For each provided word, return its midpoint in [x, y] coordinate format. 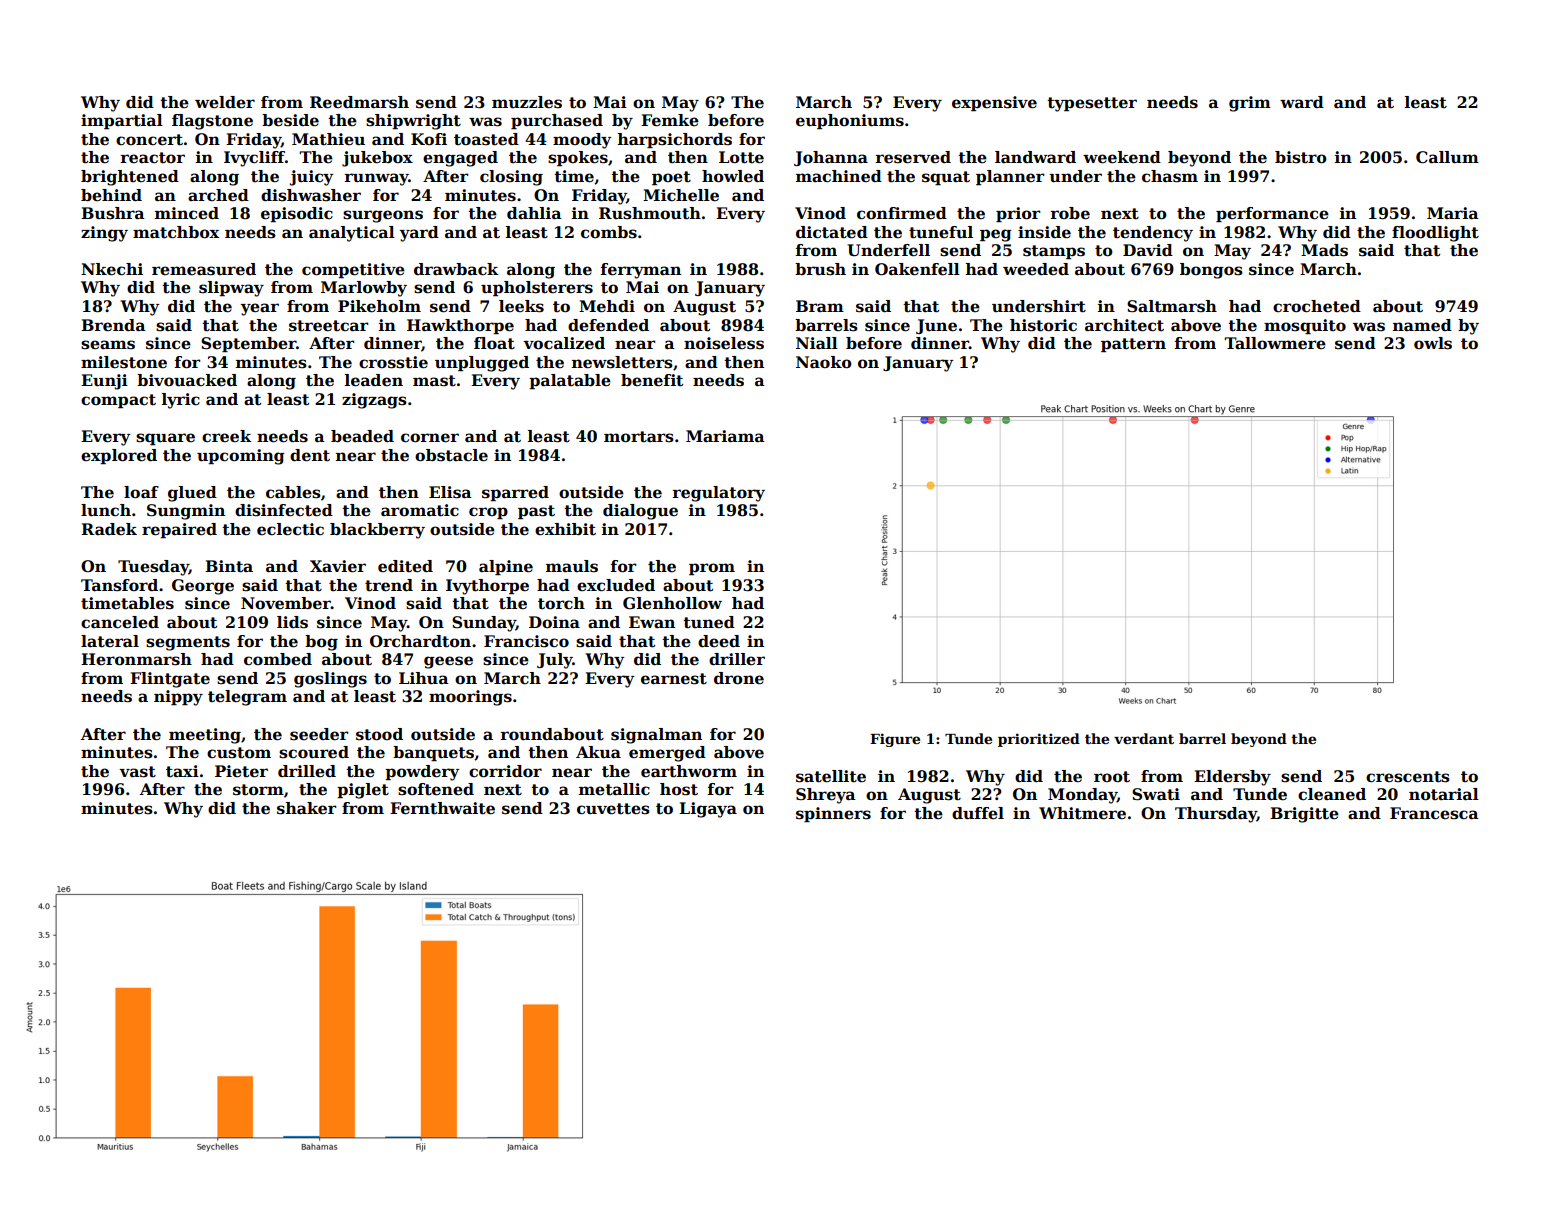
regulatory [718, 494]
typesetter [1092, 104]
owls [1433, 343]
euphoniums [850, 121]
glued [192, 494]
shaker [306, 808]
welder [225, 102]
